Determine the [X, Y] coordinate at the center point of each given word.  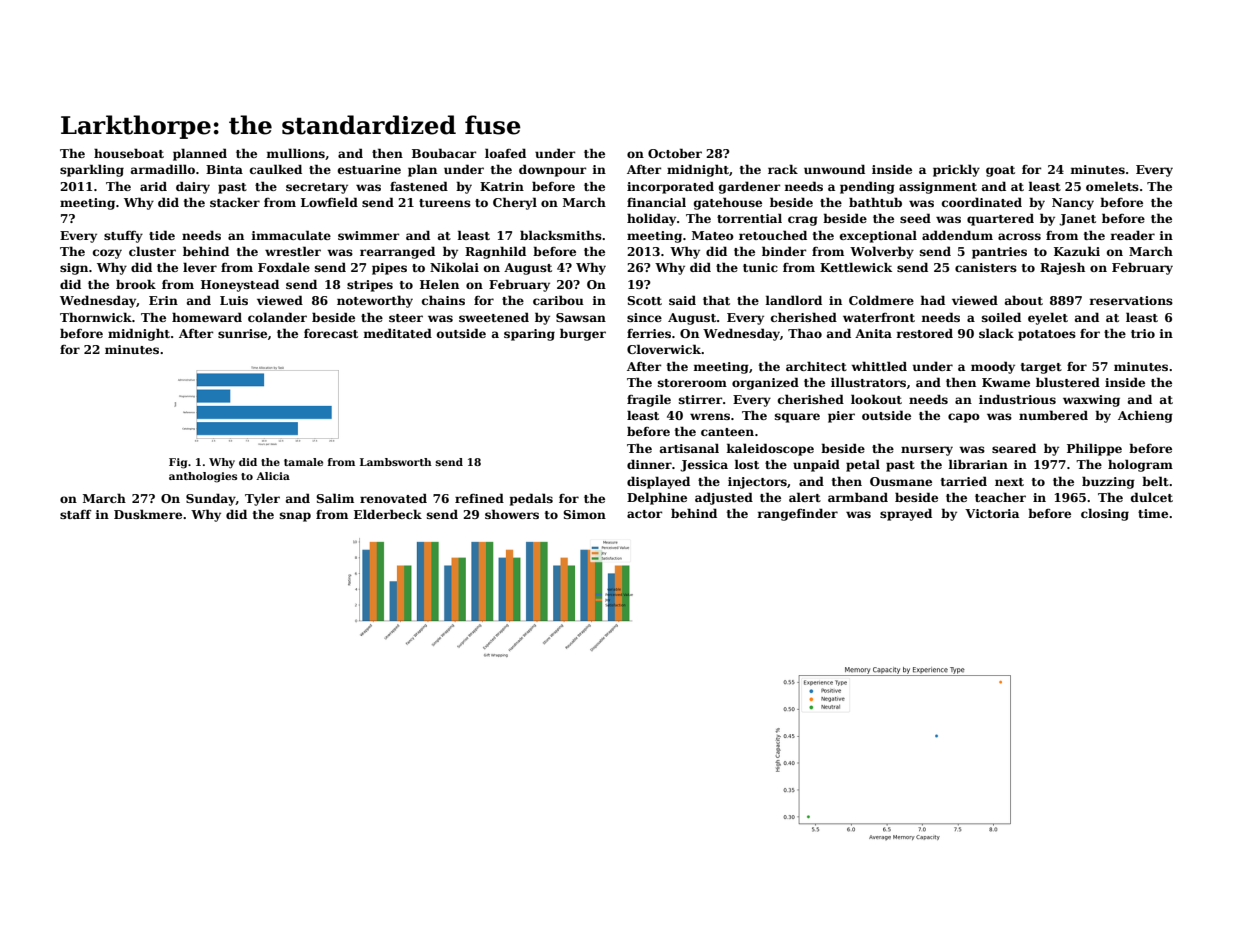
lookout [876, 399]
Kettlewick [856, 267]
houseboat [129, 153]
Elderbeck [388, 514]
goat [1000, 171]
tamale [303, 462]
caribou [558, 300]
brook [136, 284]
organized [765, 383]
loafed [505, 153]
